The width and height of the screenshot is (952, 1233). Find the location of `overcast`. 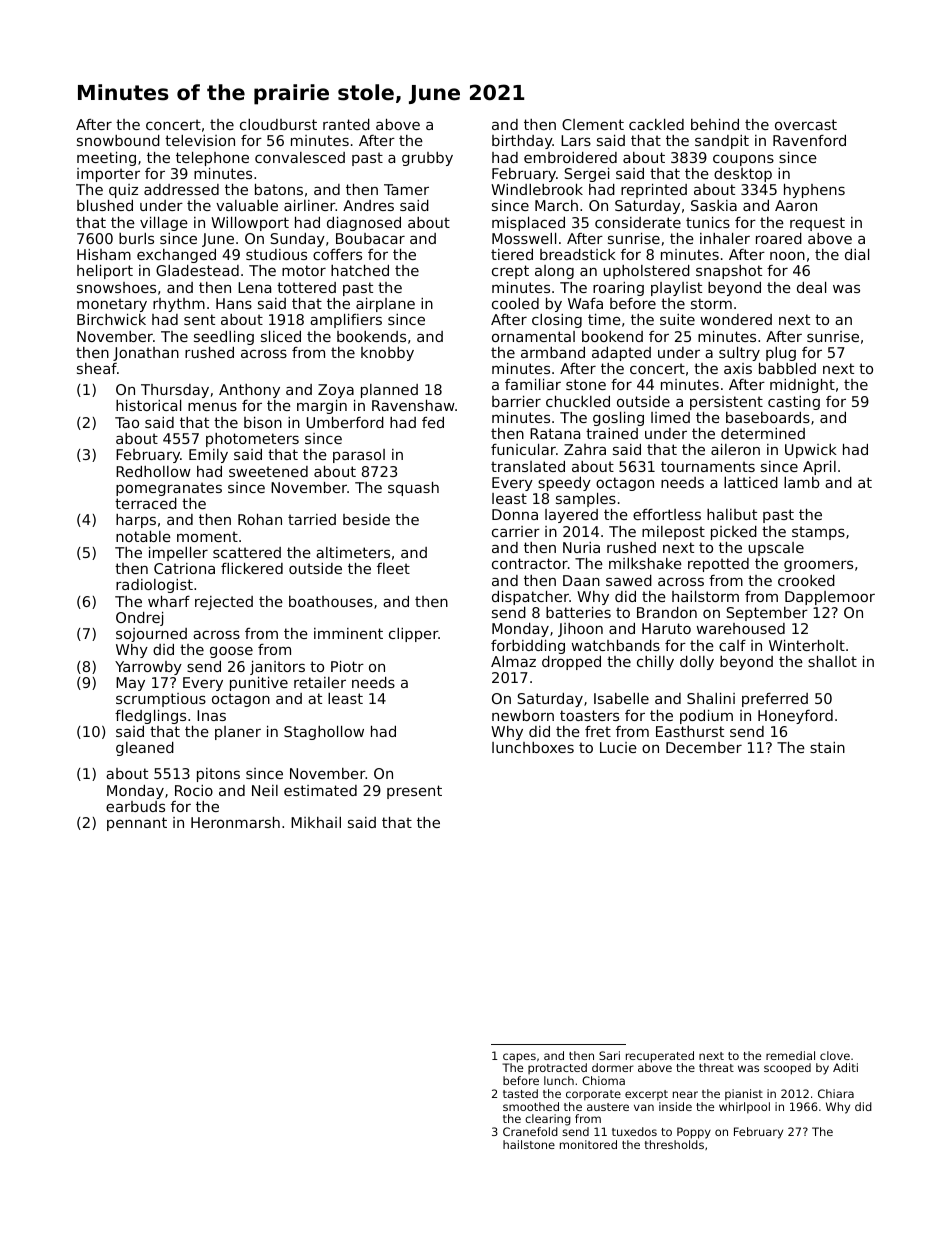

overcast is located at coordinates (806, 124).
